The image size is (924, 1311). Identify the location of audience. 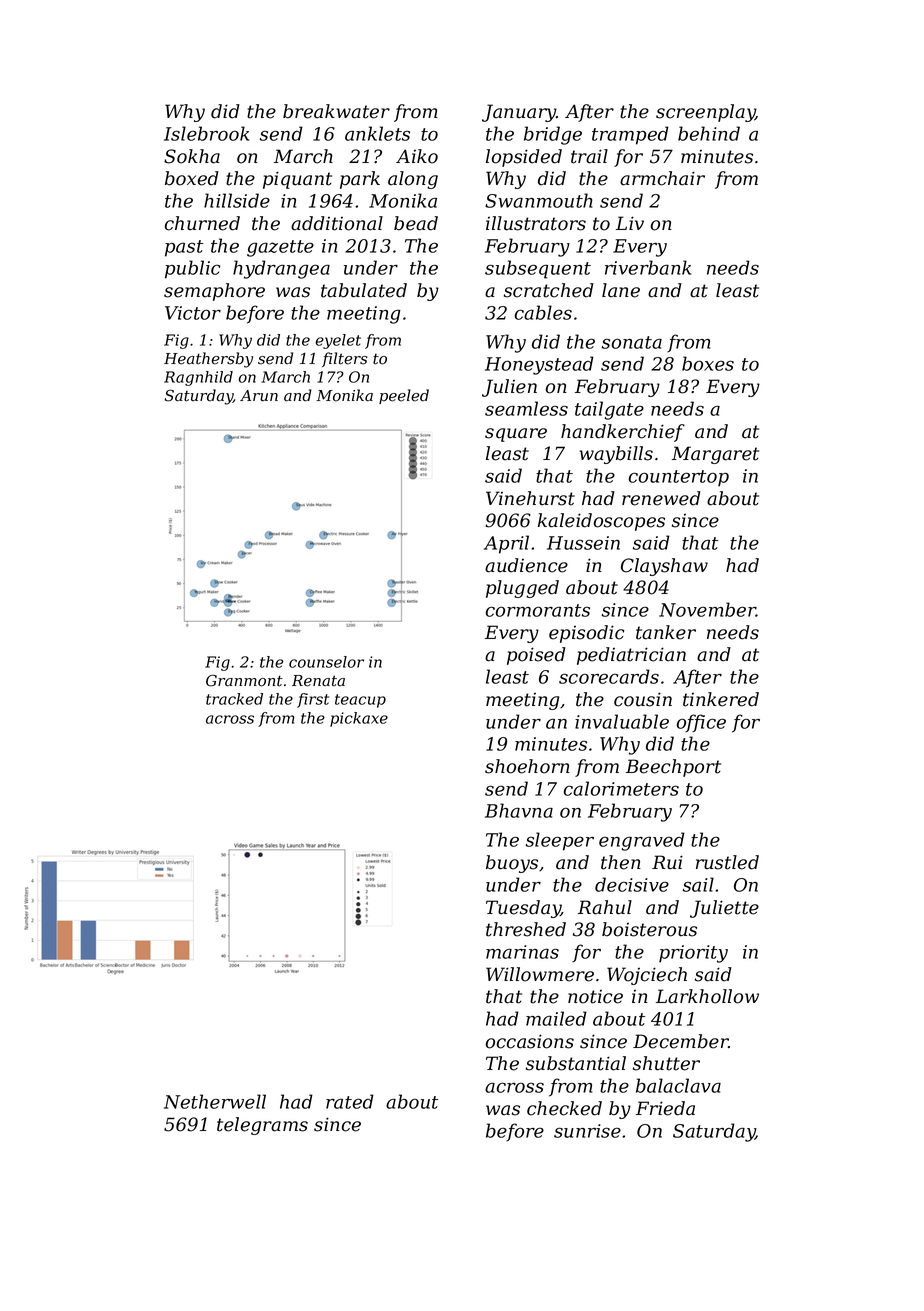
(526, 565).
